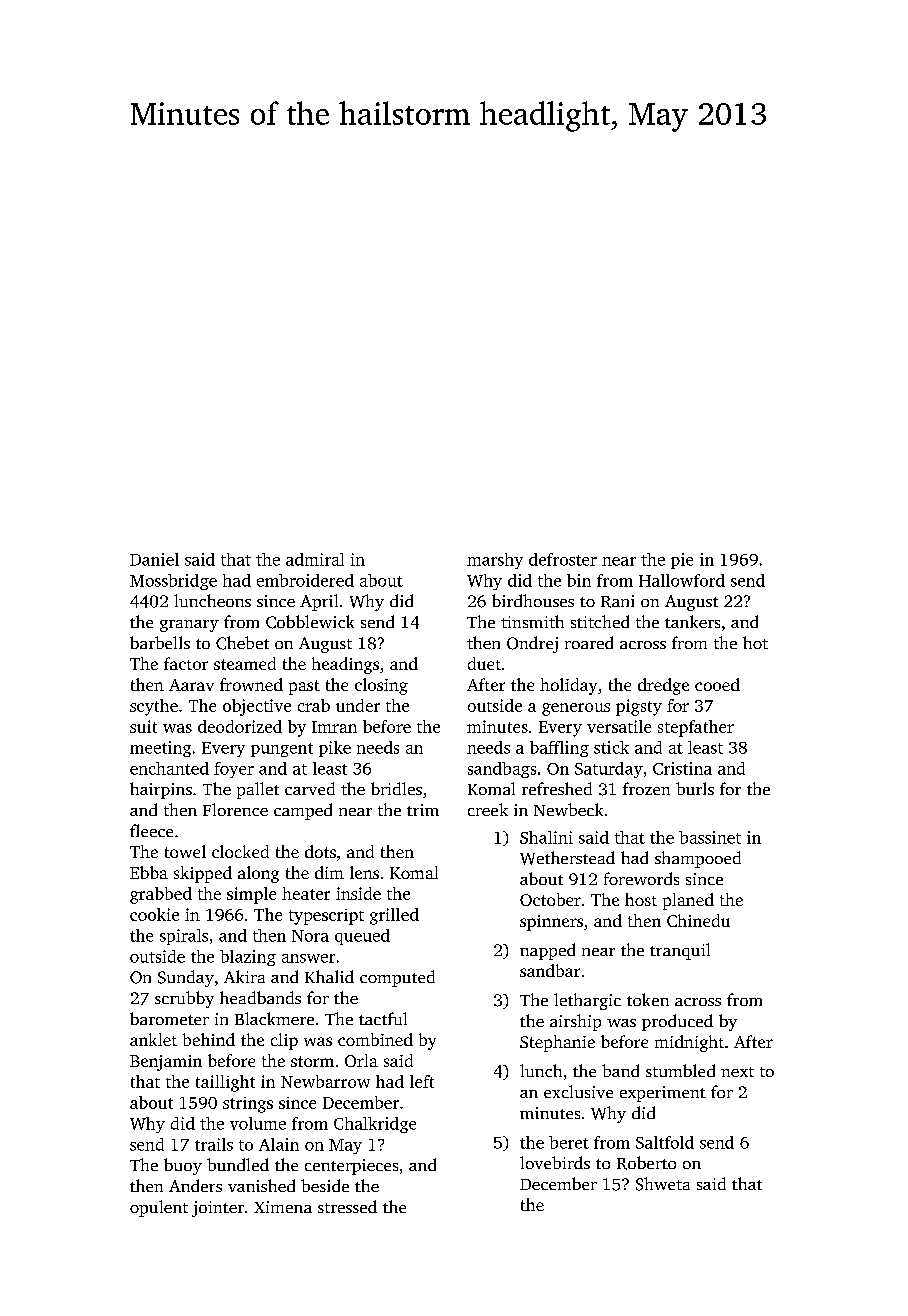  What do you see at coordinates (641, 878) in the document?
I see `forewords` at bounding box center [641, 878].
